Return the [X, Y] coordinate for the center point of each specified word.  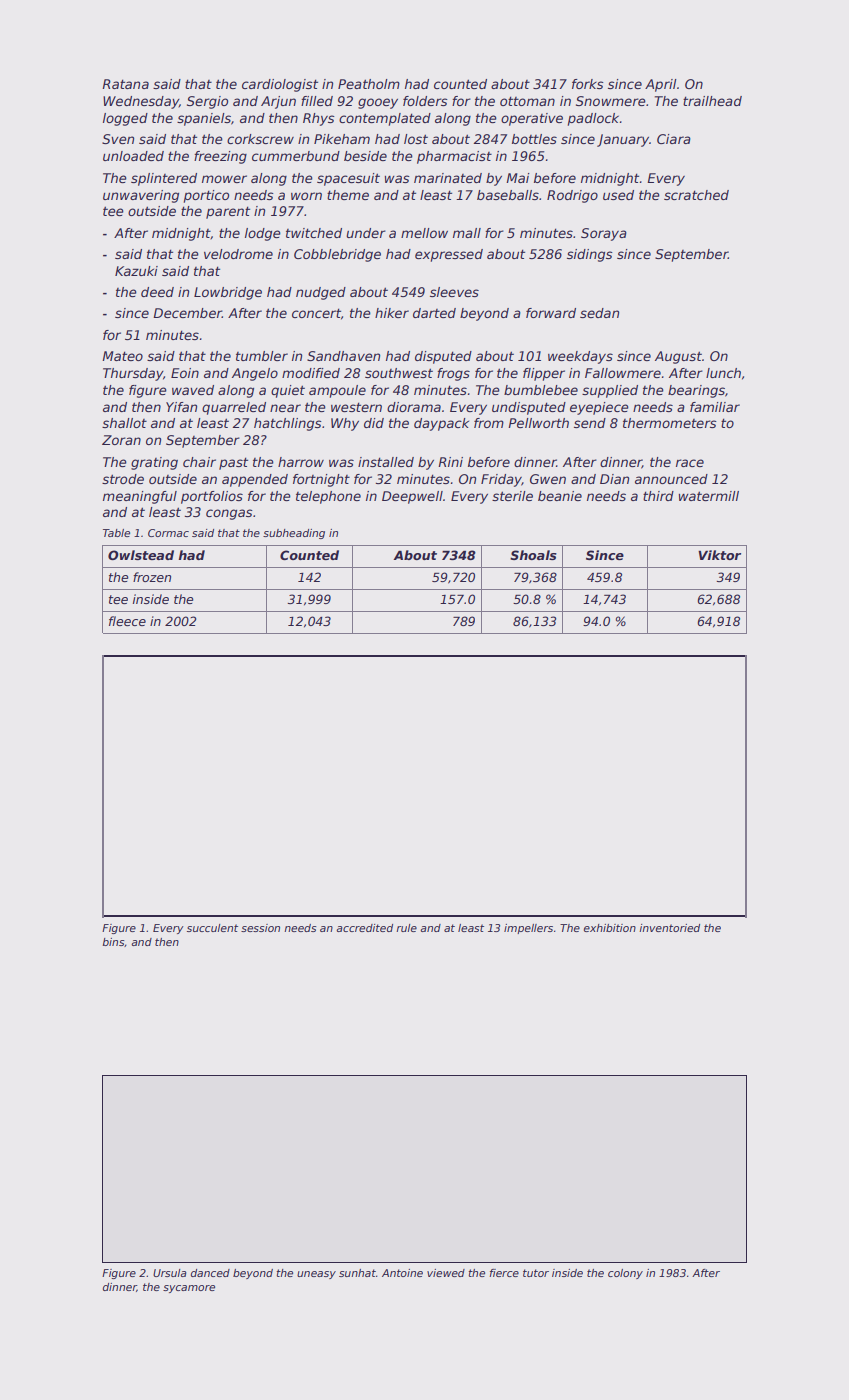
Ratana [125, 84]
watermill [709, 496]
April [661, 85]
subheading [294, 534]
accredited [364, 928]
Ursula [170, 1273]
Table [116, 533]
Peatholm [369, 84]
